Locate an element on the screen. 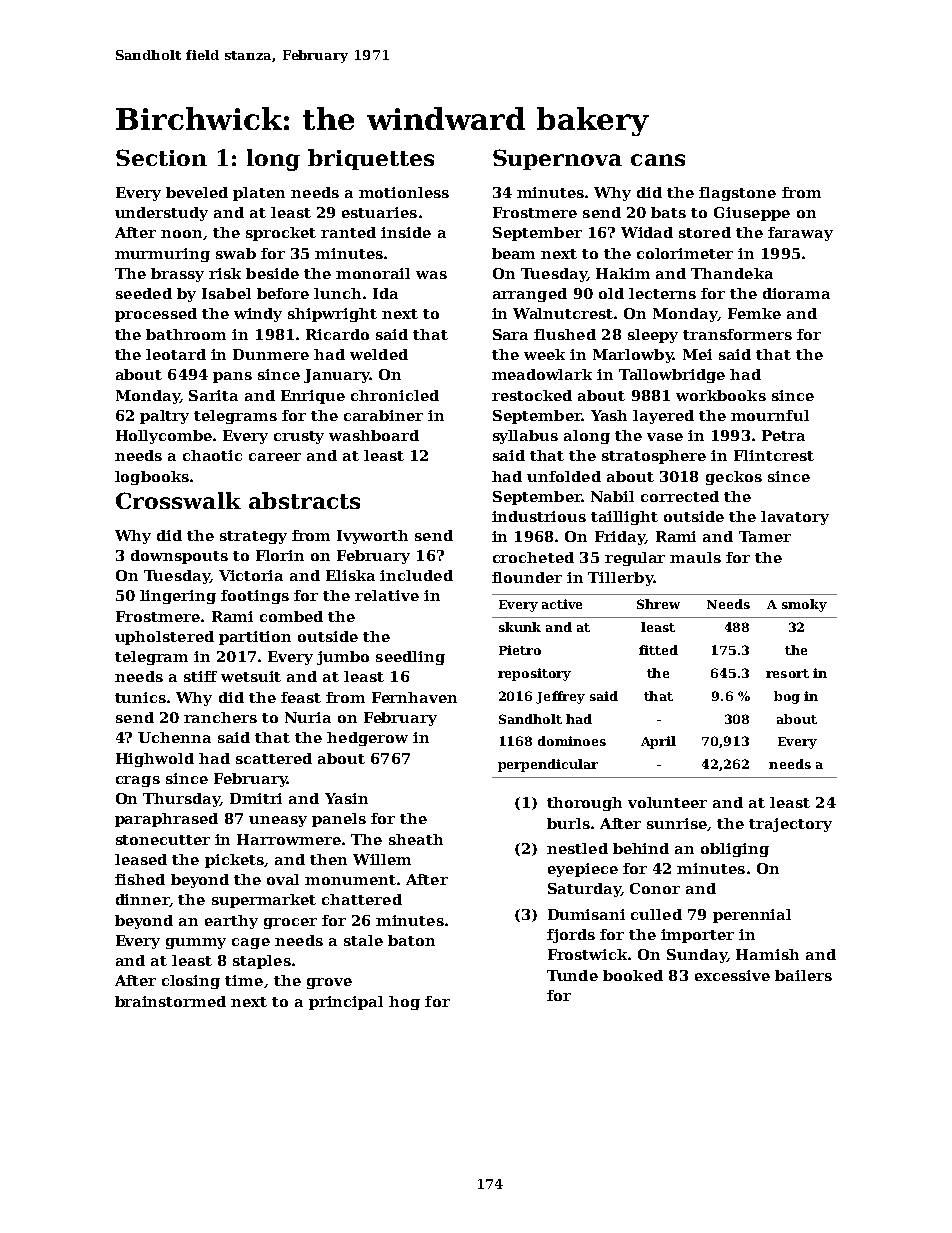  bog is located at coordinates (787, 697).
